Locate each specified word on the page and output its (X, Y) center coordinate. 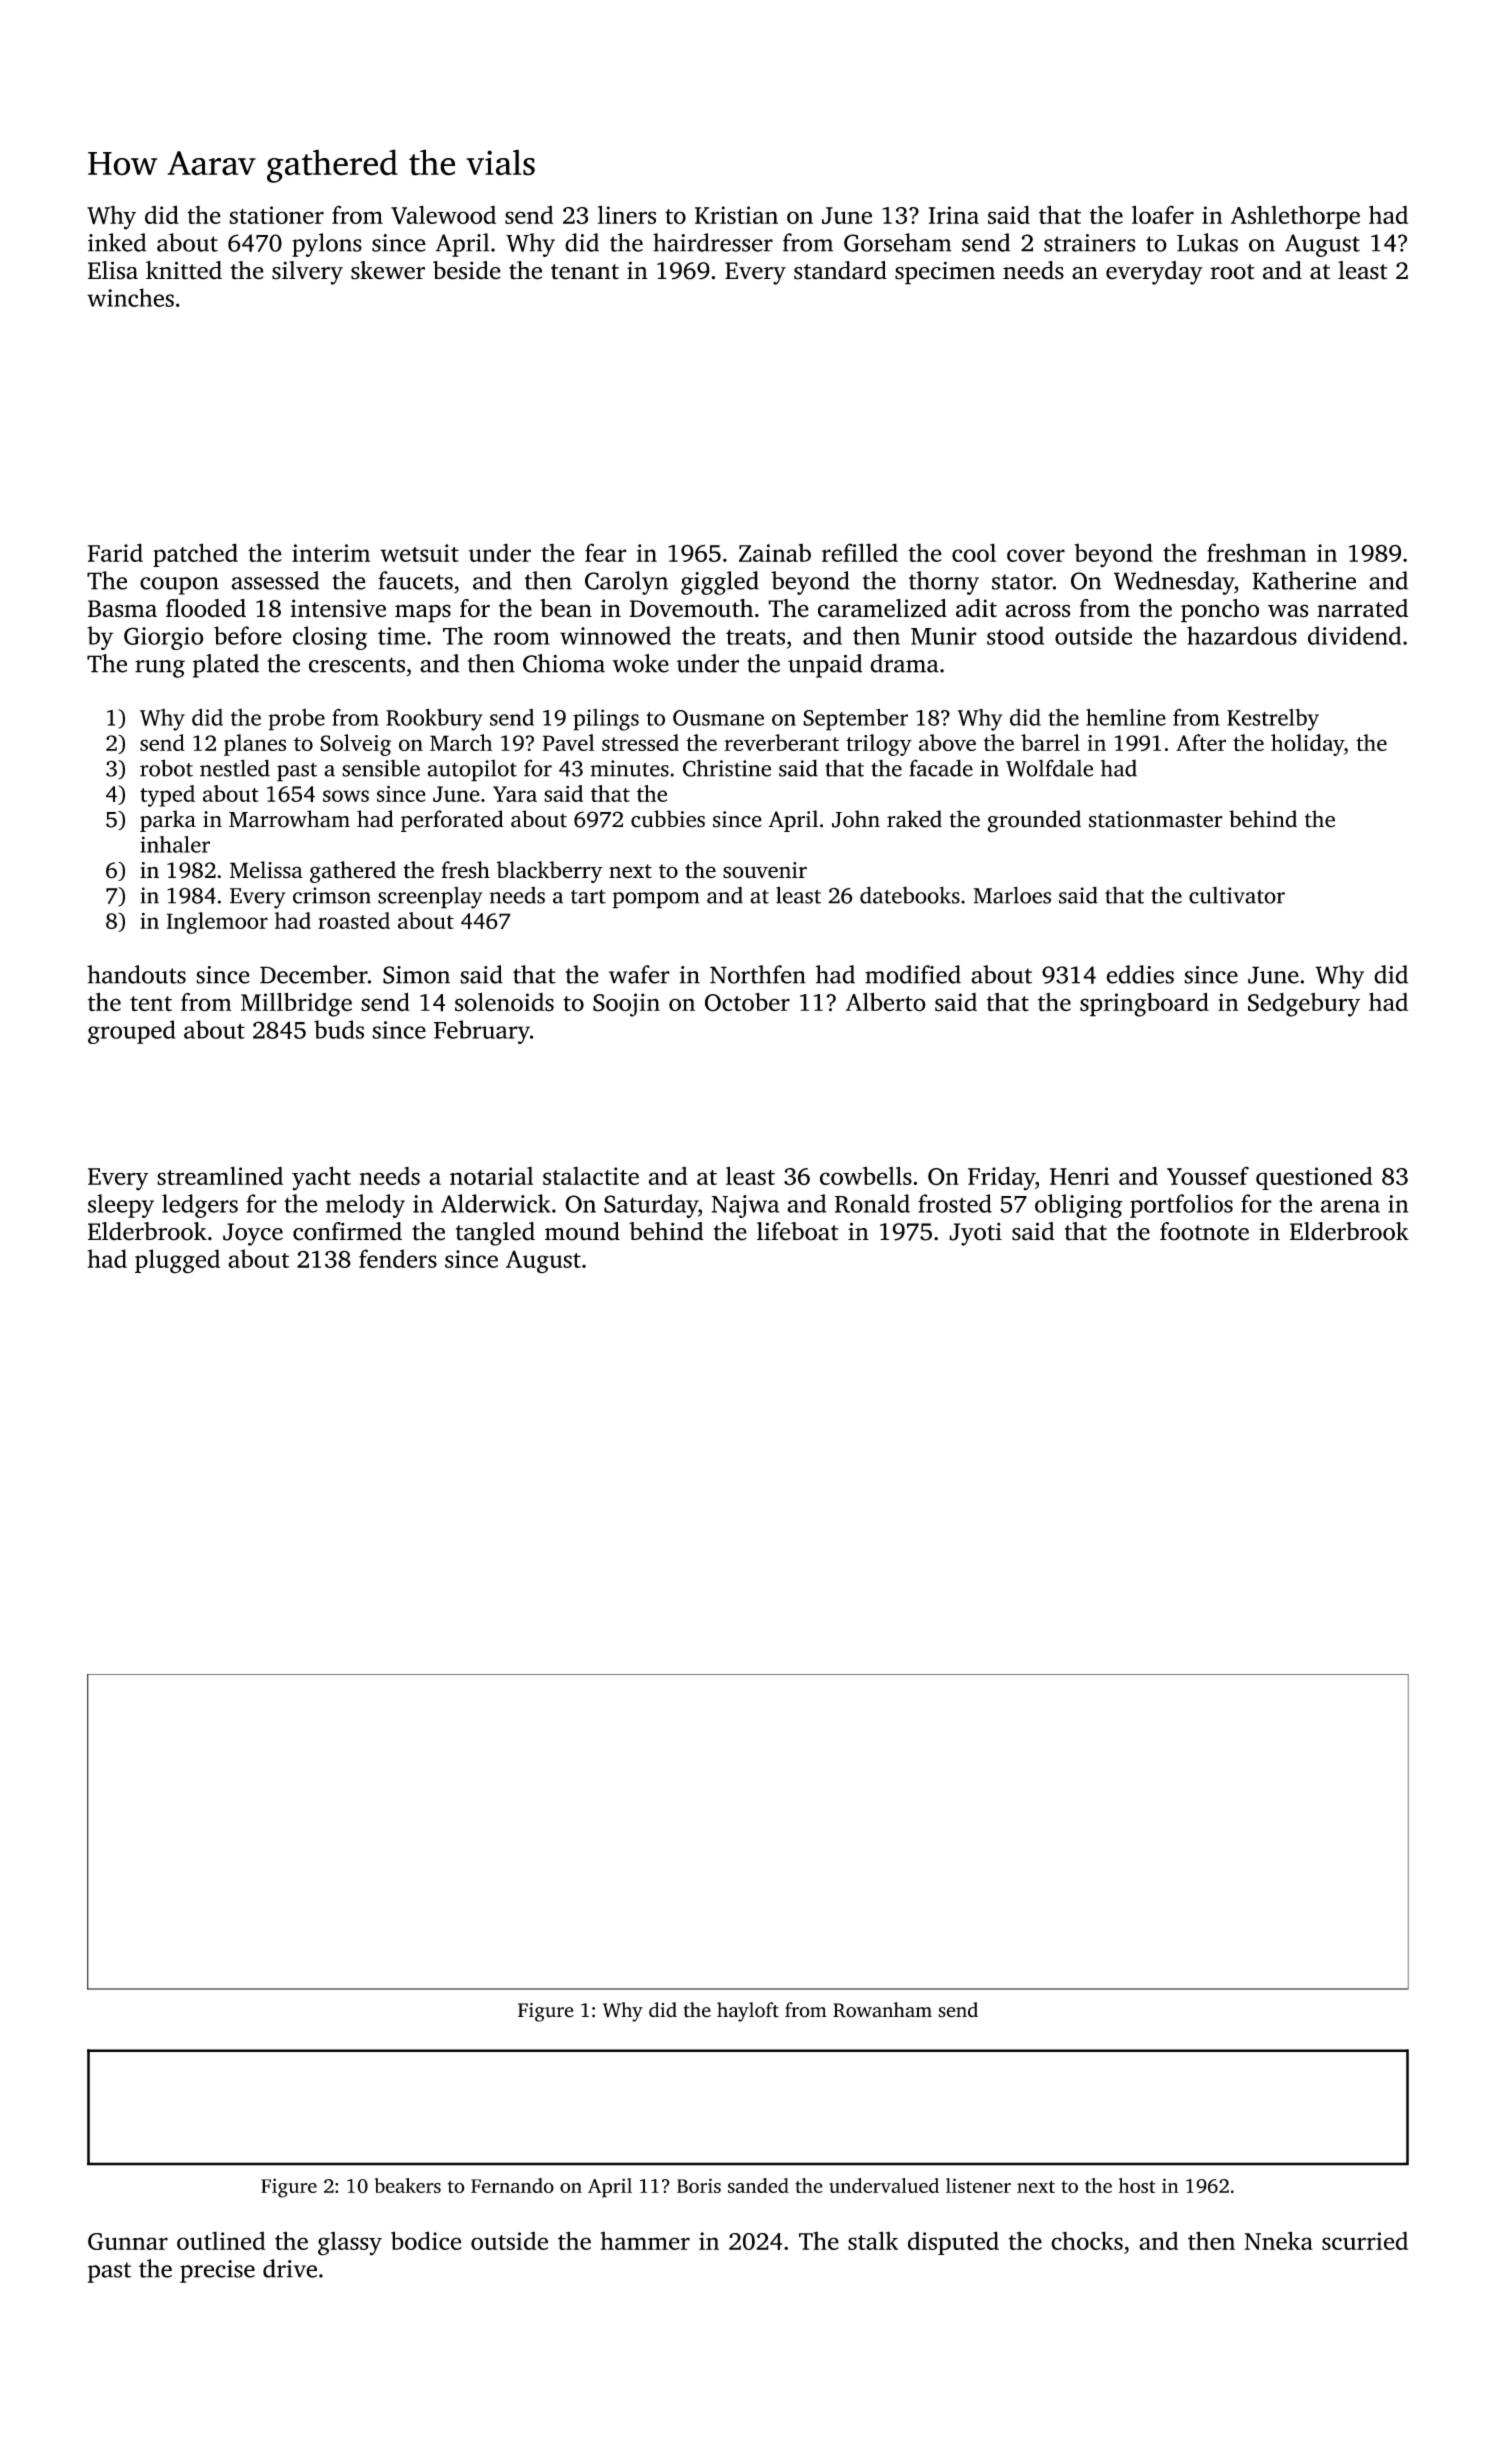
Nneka (1279, 2240)
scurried (1365, 2240)
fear (606, 552)
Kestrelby (1273, 720)
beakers (407, 2185)
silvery (307, 273)
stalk (873, 2240)
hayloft (748, 2012)
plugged (177, 1261)
